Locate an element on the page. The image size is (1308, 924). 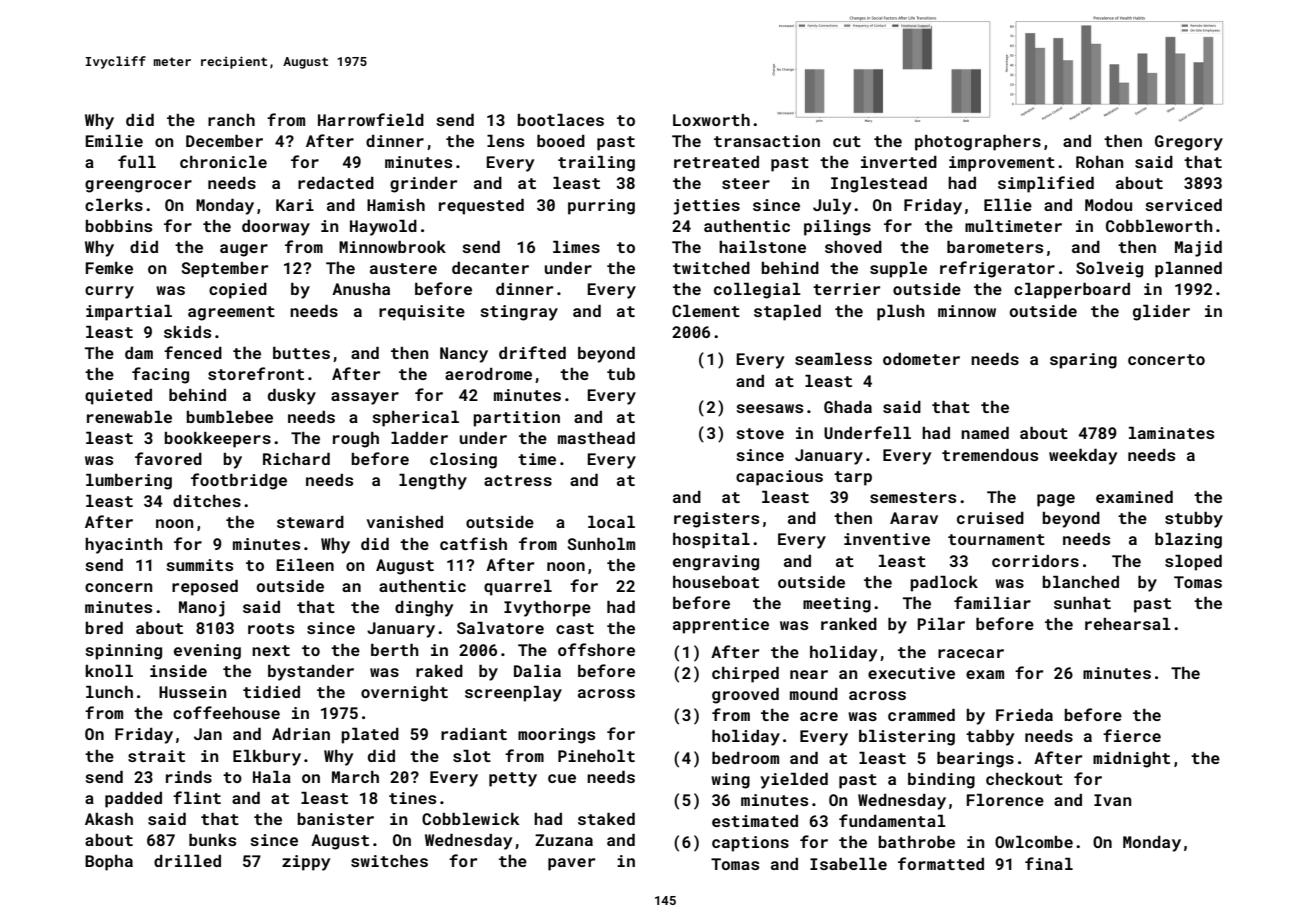
registers is located at coordinates (716, 520).
